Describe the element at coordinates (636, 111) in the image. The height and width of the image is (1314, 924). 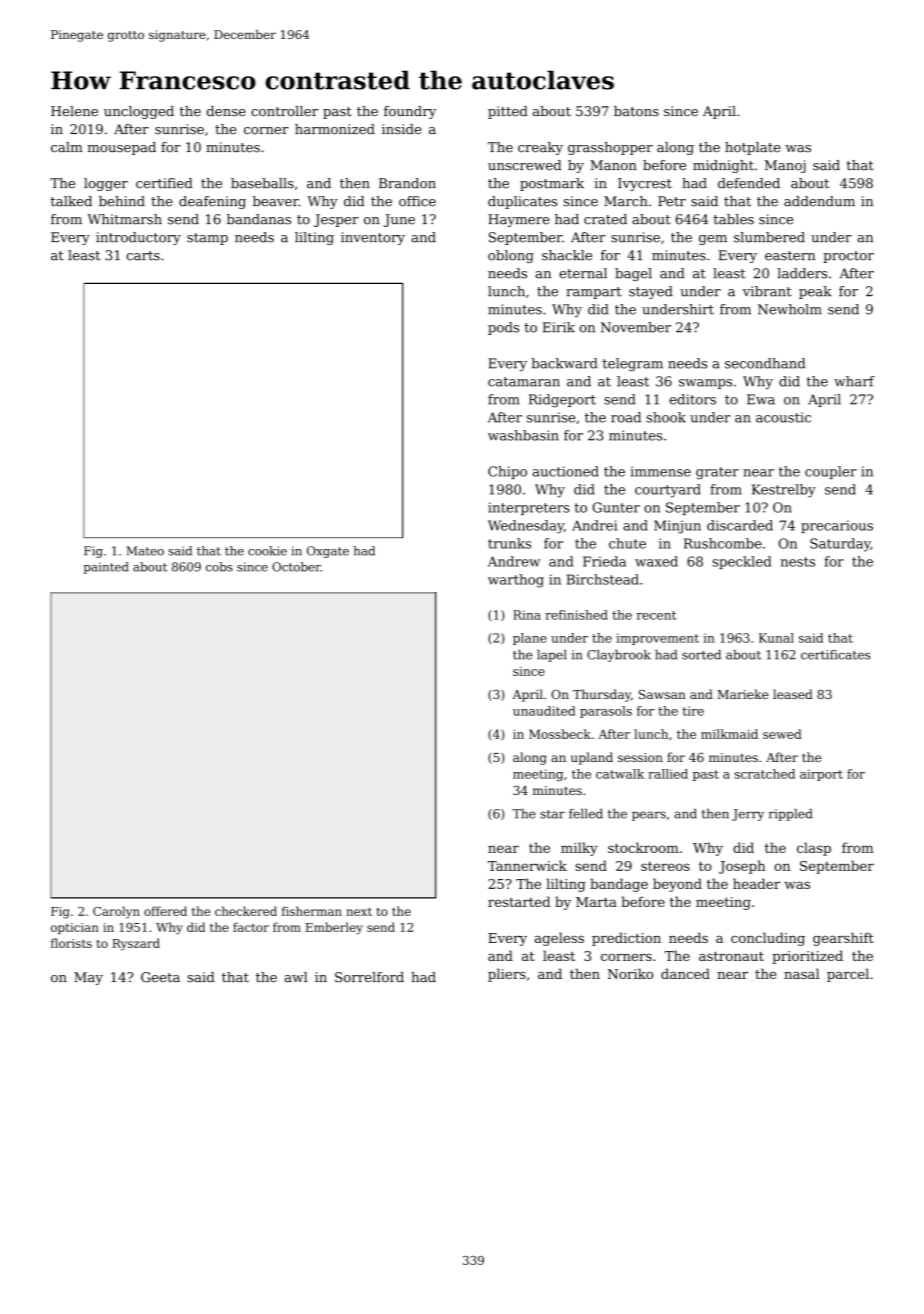
I see `batons` at that location.
